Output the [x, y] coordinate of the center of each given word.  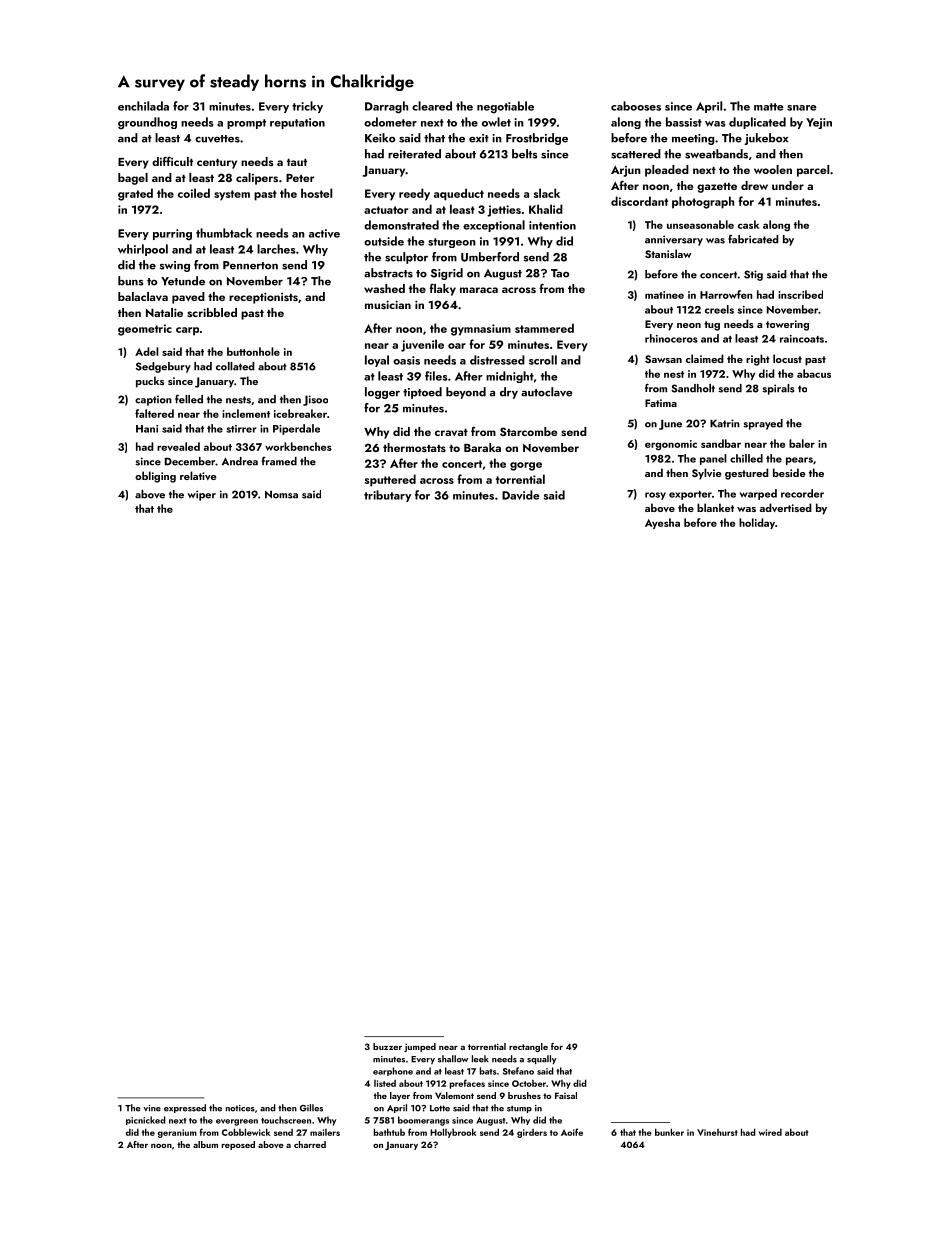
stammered [544, 328]
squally [542, 1059]
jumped [420, 1047]
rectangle [528, 1047]
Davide [521, 495]
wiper [201, 495]
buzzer [387, 1046]
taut [297, 162]
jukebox [766, 139]
